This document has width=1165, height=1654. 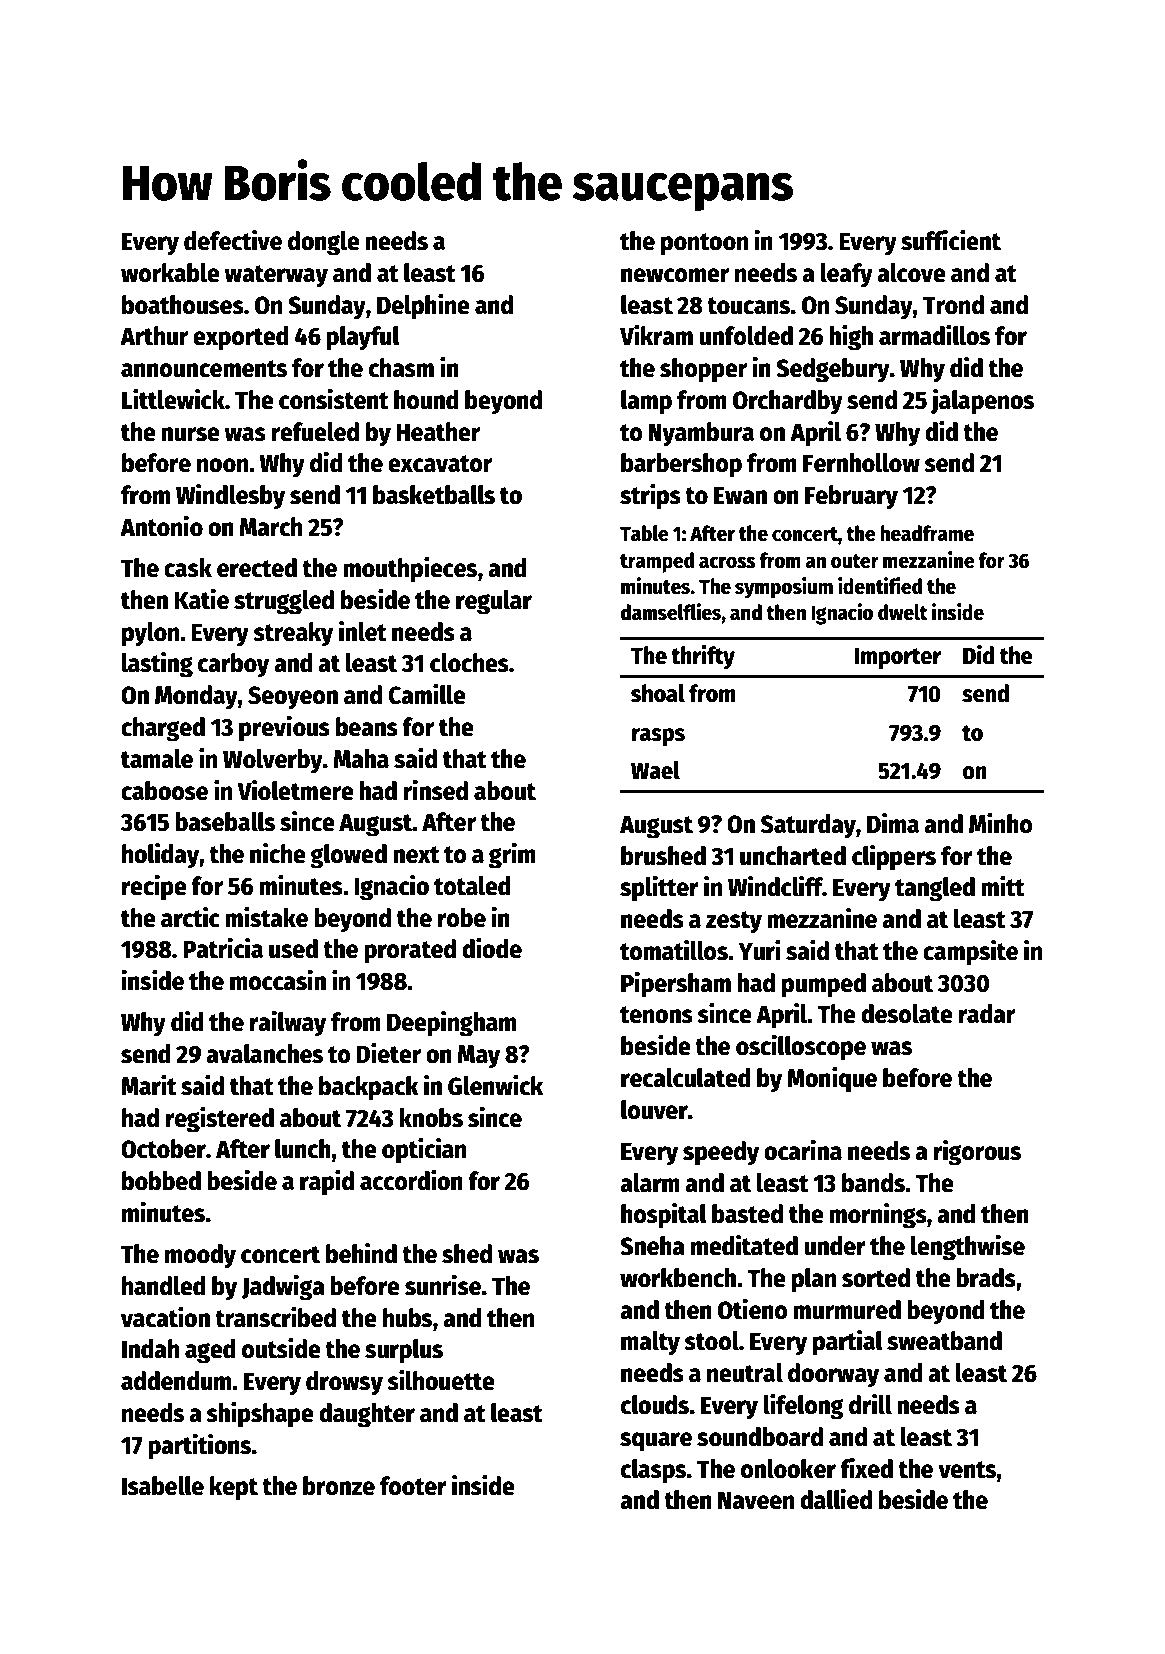 I want to click on bronze, so click(x=339, y=1486).
